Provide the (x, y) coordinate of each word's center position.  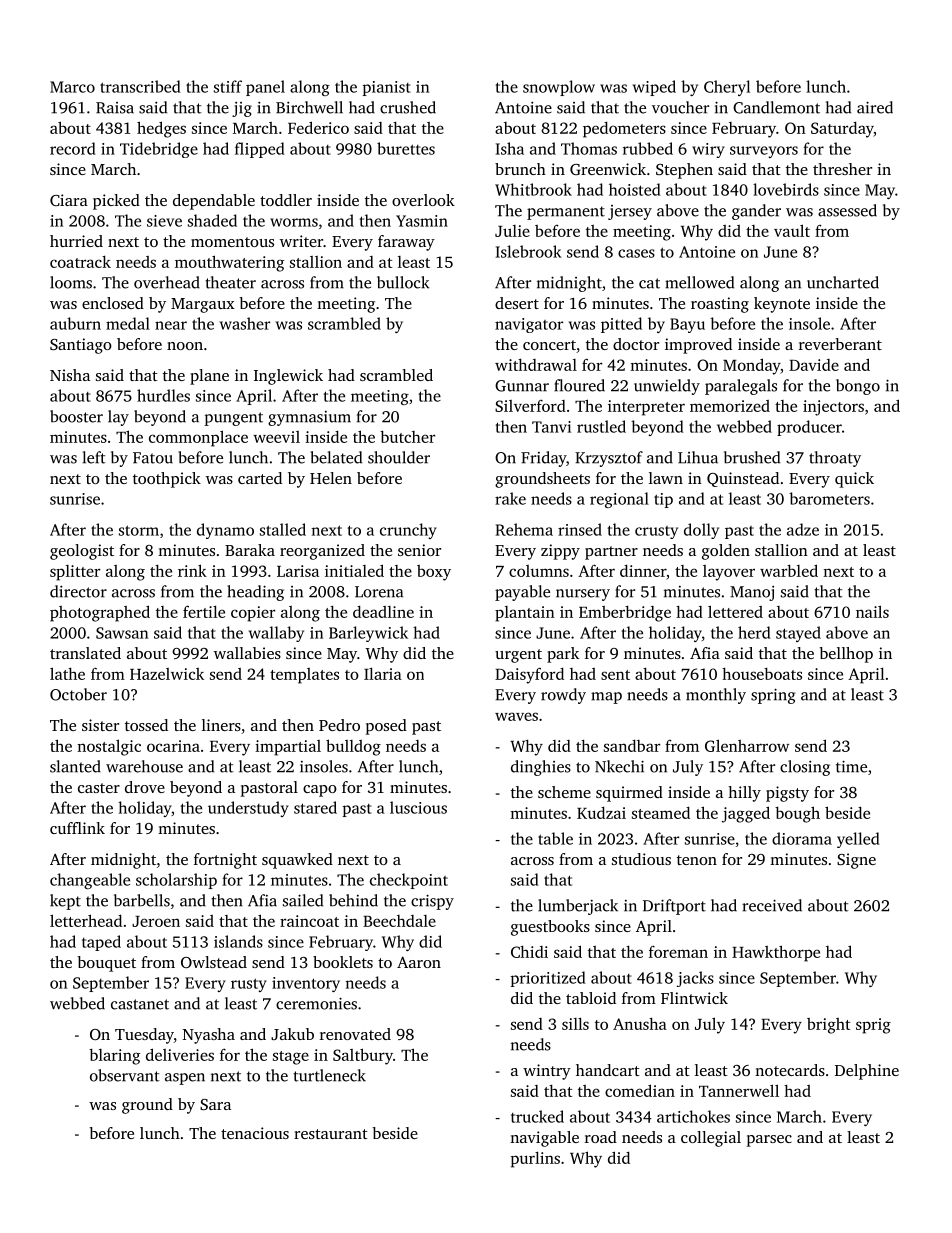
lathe (67, 673)
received (772, 905)
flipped (260, 150)
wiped (654, 88)
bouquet (107, 964)
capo (320, 791)
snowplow (559, 88)
